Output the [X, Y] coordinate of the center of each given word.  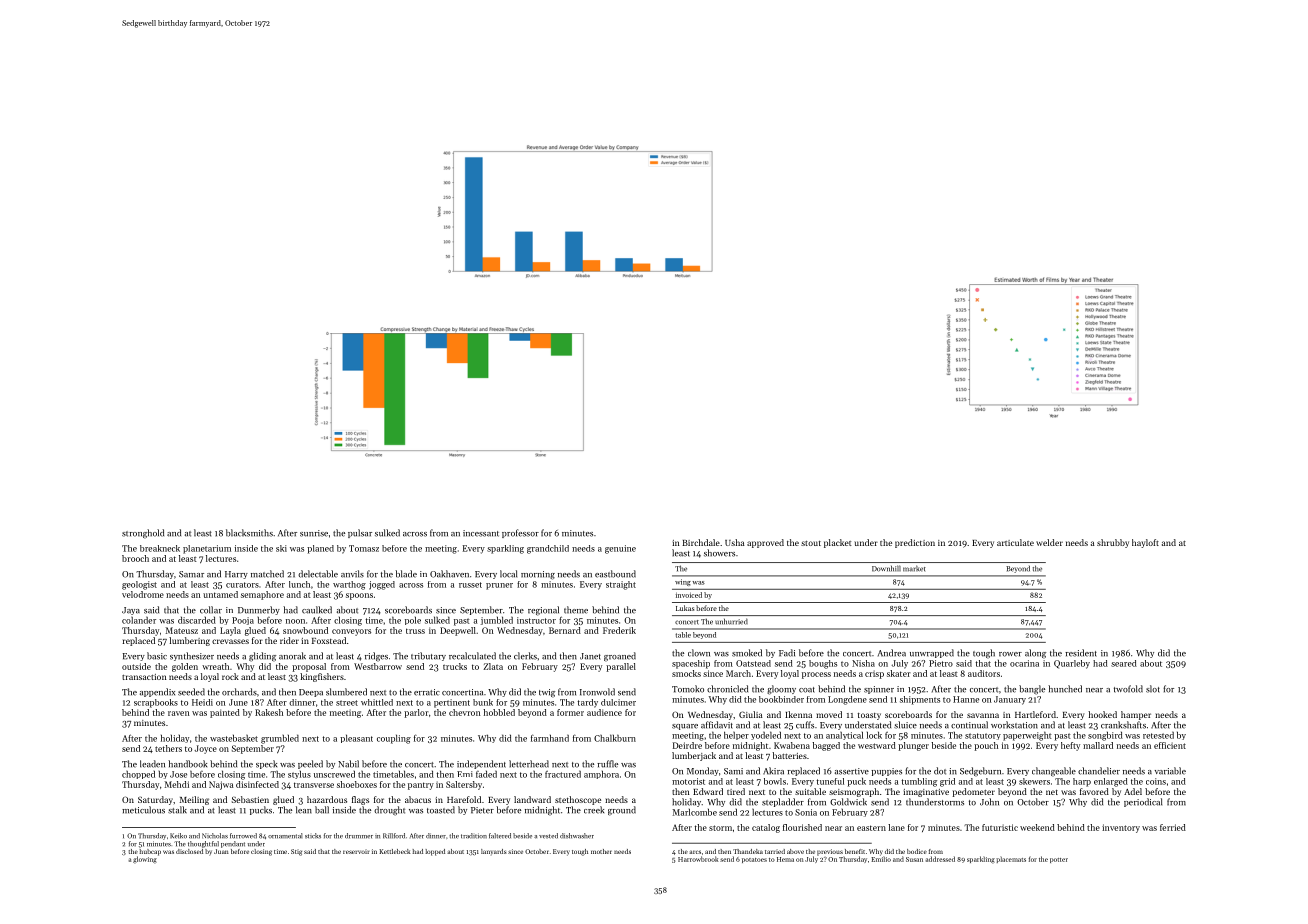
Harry [236, 575]
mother [601, 851]
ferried [1173, 827]
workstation [1014, 725]
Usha [735, 542]
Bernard [565, 630]
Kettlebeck [394, 851]
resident [1081, 653]
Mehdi [177, 784]
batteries [789, 755]
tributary [428, 656]
